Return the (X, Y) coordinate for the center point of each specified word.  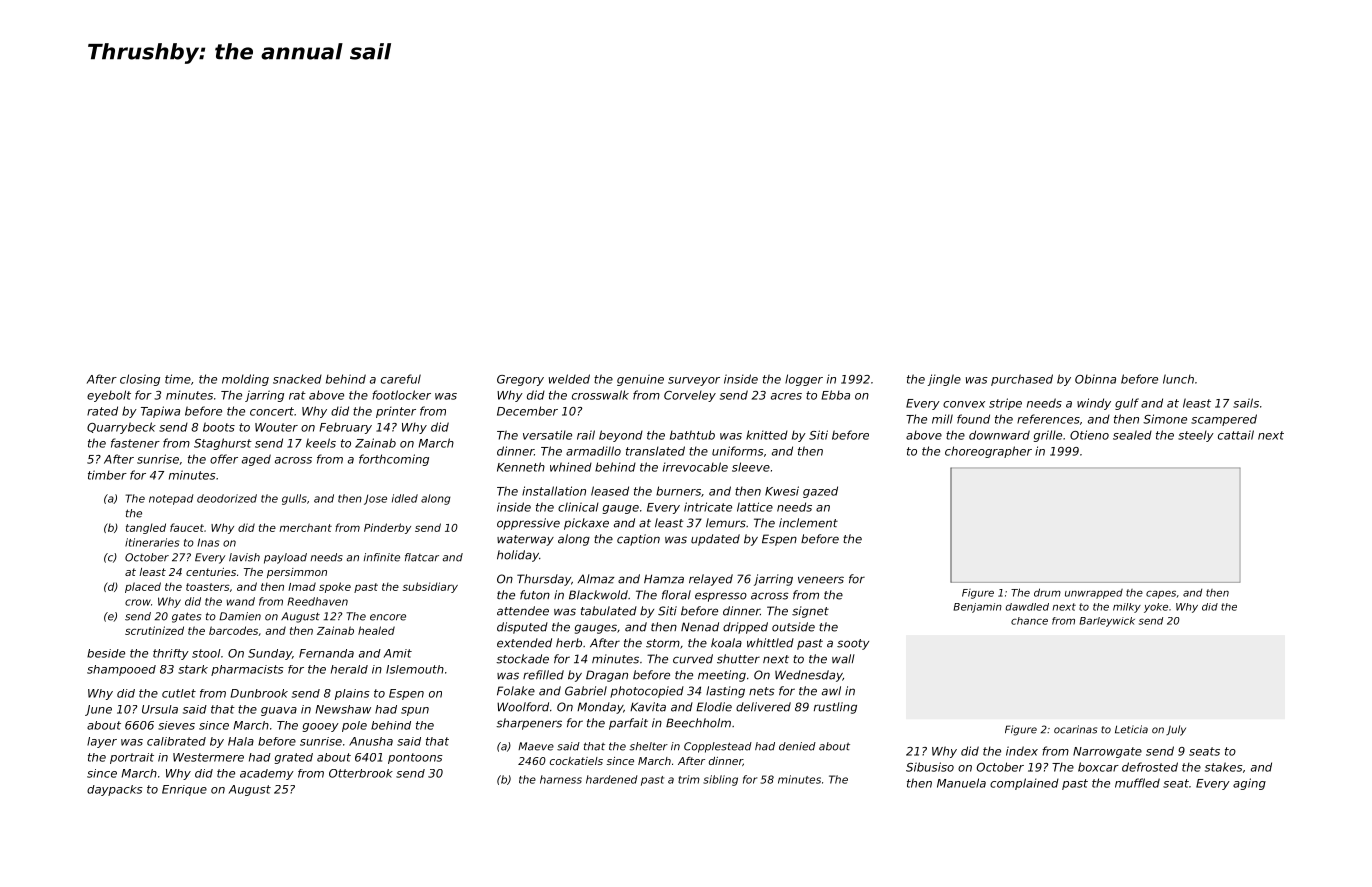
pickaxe (586, 524)
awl (831, 691)
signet (810, 612)
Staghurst (223, 444)
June (98, 710)
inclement (808, 523)
